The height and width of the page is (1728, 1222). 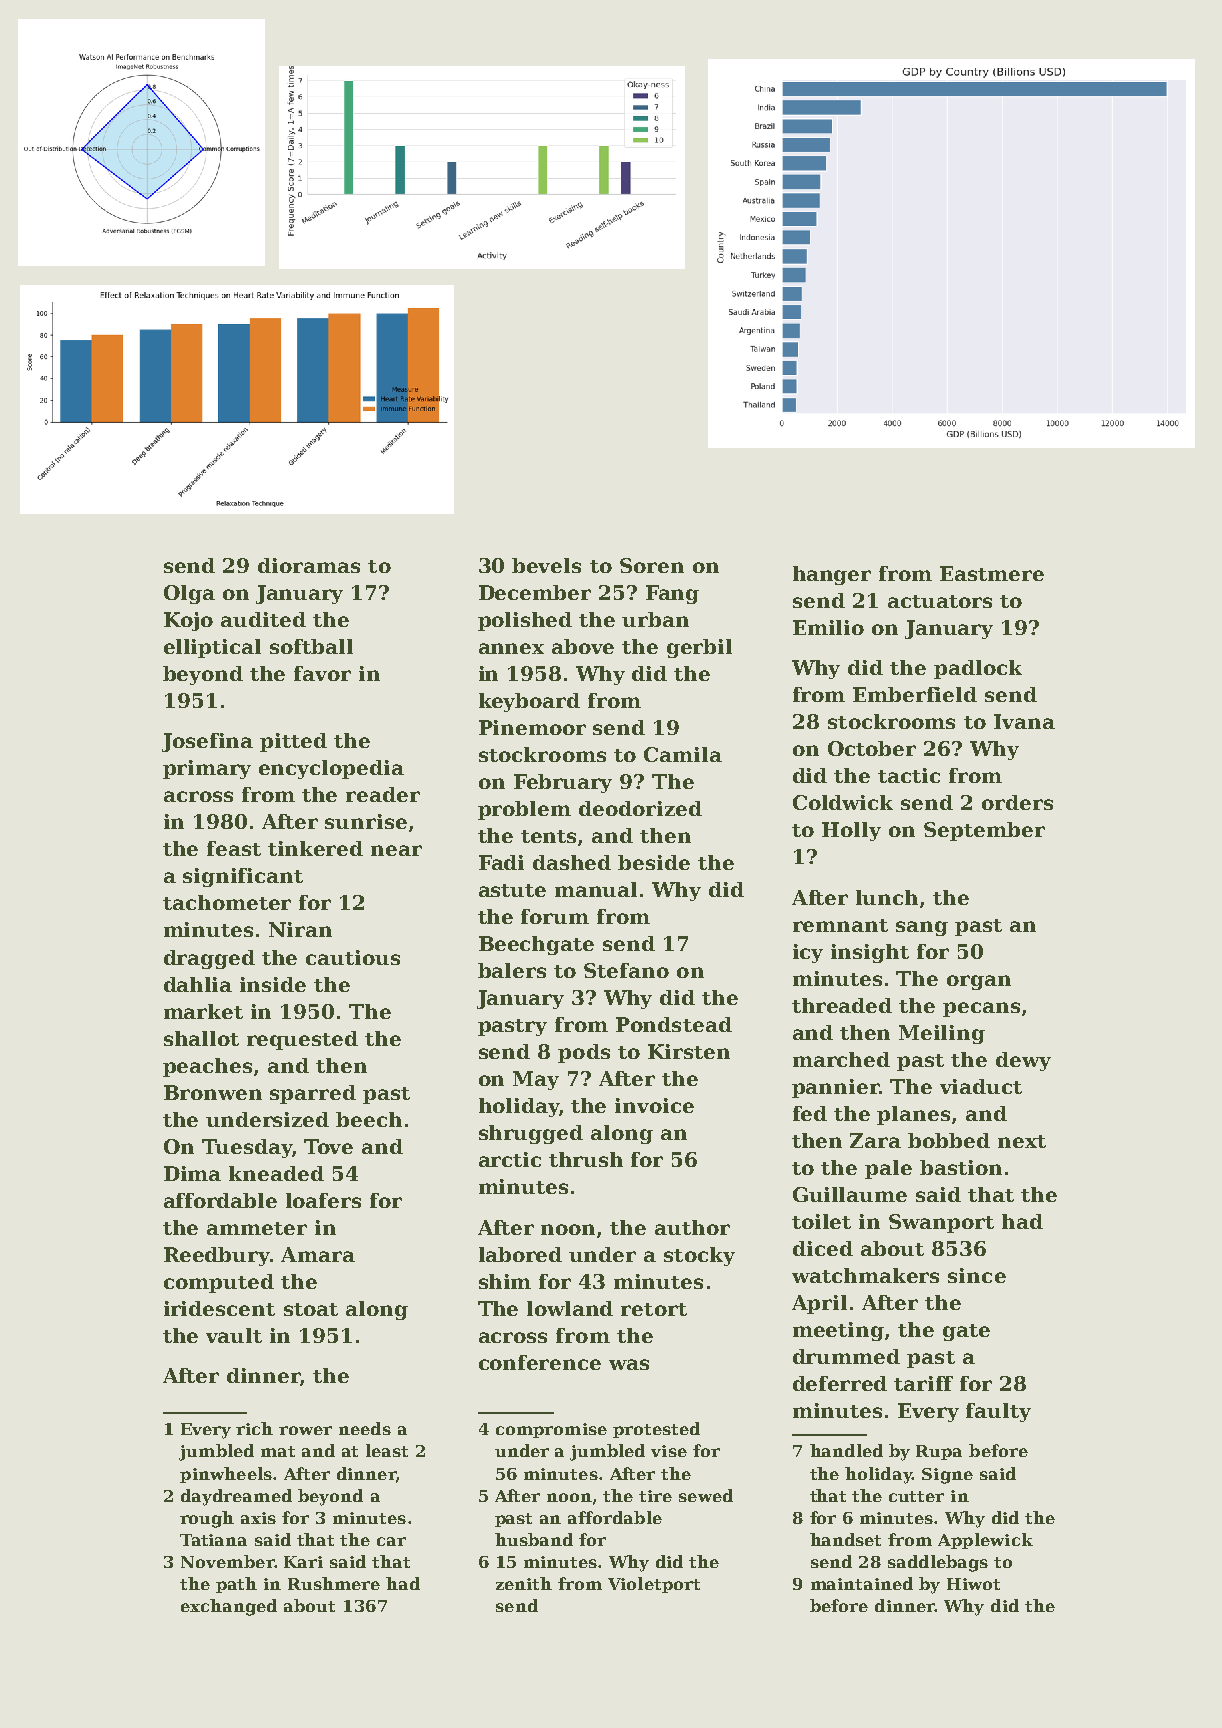 What do you see at coordinates (524, 1583) in the page?
I see `zenith` at bounding box center [524, 1583].
